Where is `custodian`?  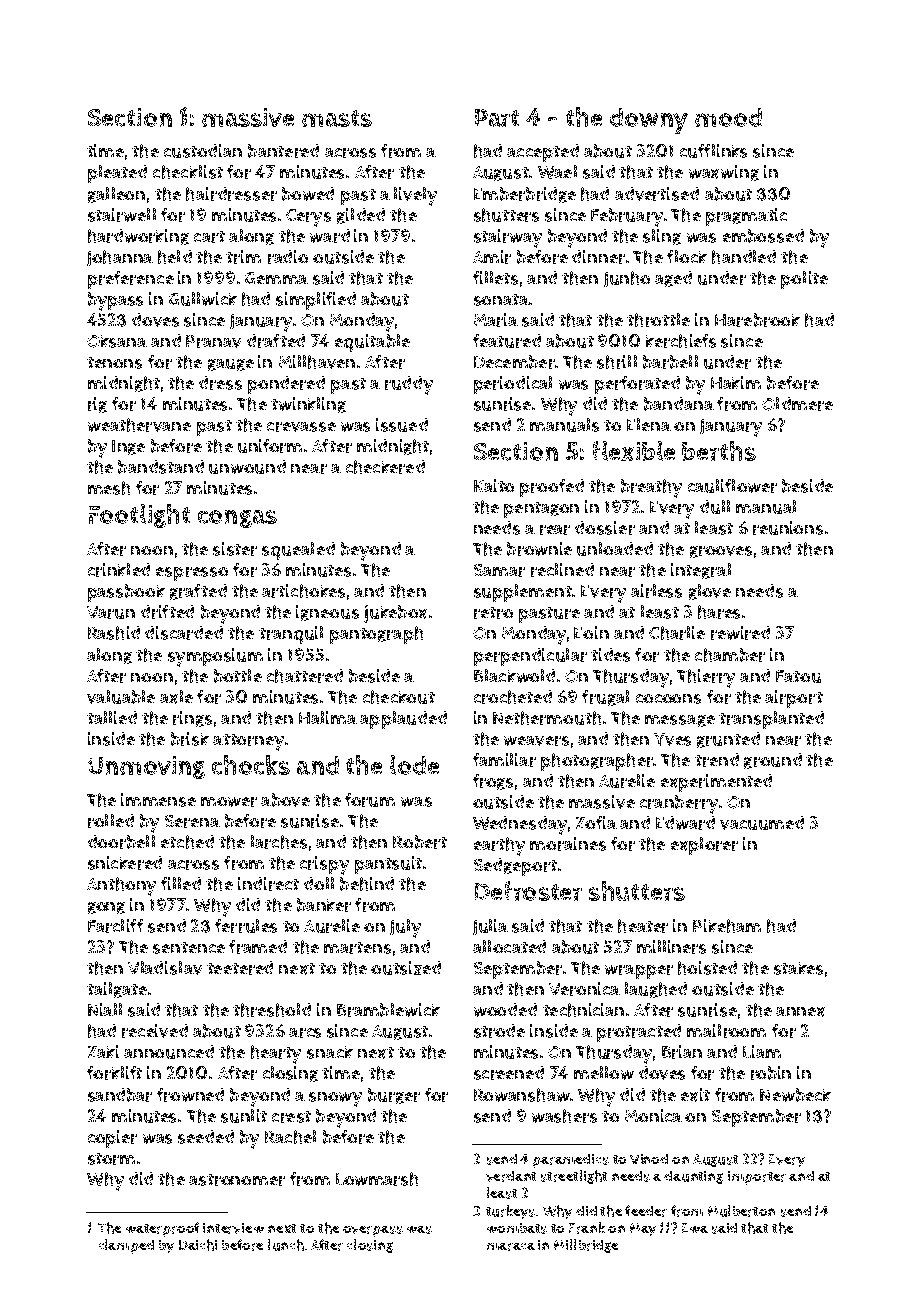
custodian is located at coordinates (203, 151).
